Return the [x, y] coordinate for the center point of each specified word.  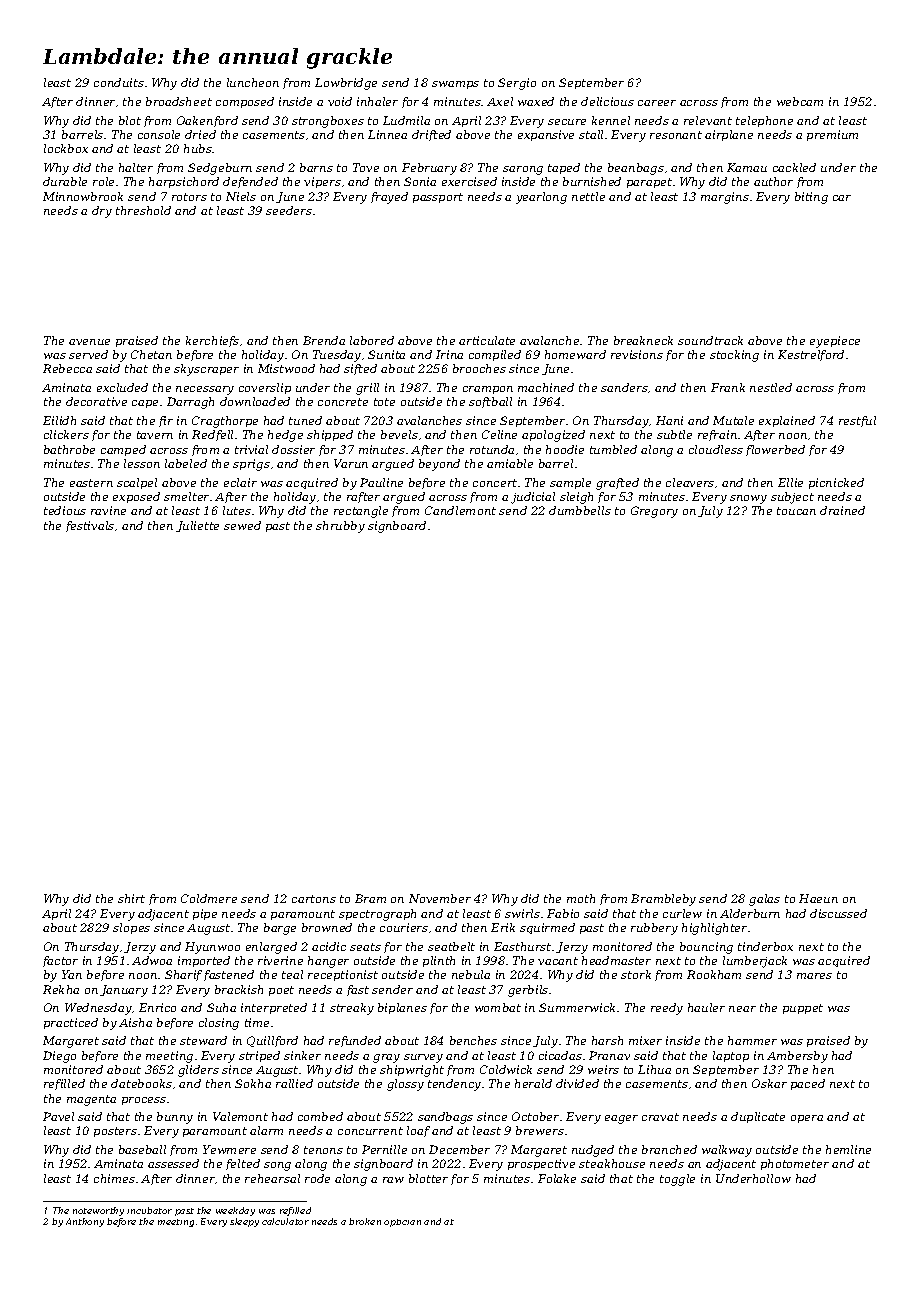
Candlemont [460, 510]
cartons [314, 899]
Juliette [197, 526]
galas [764, 900]
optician [402, 1223]
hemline [848, 1149]
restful [857, 421]
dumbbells [580, 510]
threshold [143, 210]
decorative [96, 401]
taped [564, 168]
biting [811, 198]
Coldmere [209, 898]
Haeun [818, 898]
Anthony [85, 1222]
